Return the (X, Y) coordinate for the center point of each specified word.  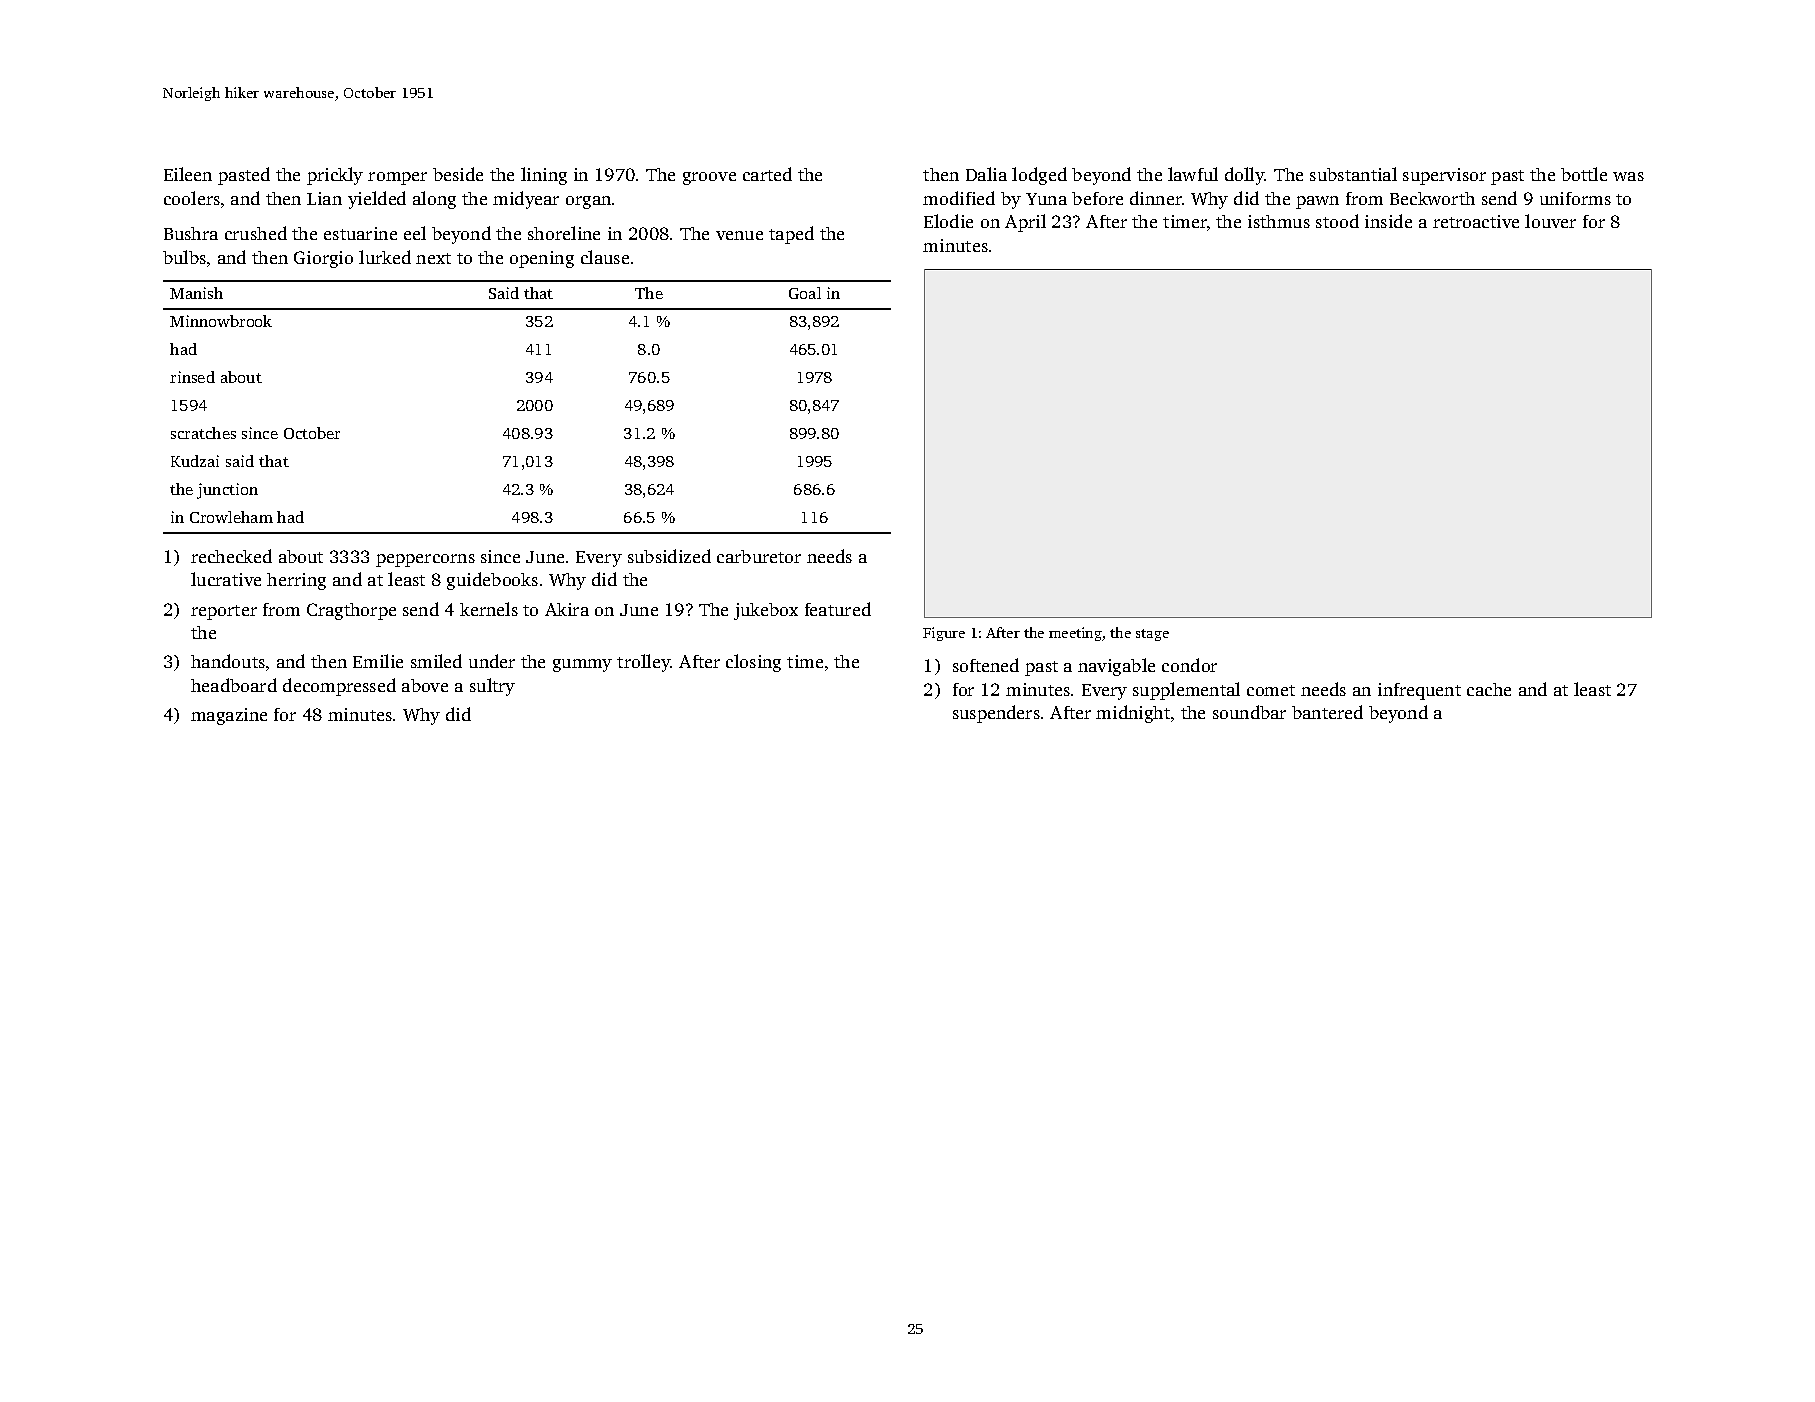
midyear (526, 200)
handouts (228, 661)
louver (1550, 221)
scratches (203, 433)
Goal (805, 293)
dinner (1156, 198)
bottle (1584, 174)
